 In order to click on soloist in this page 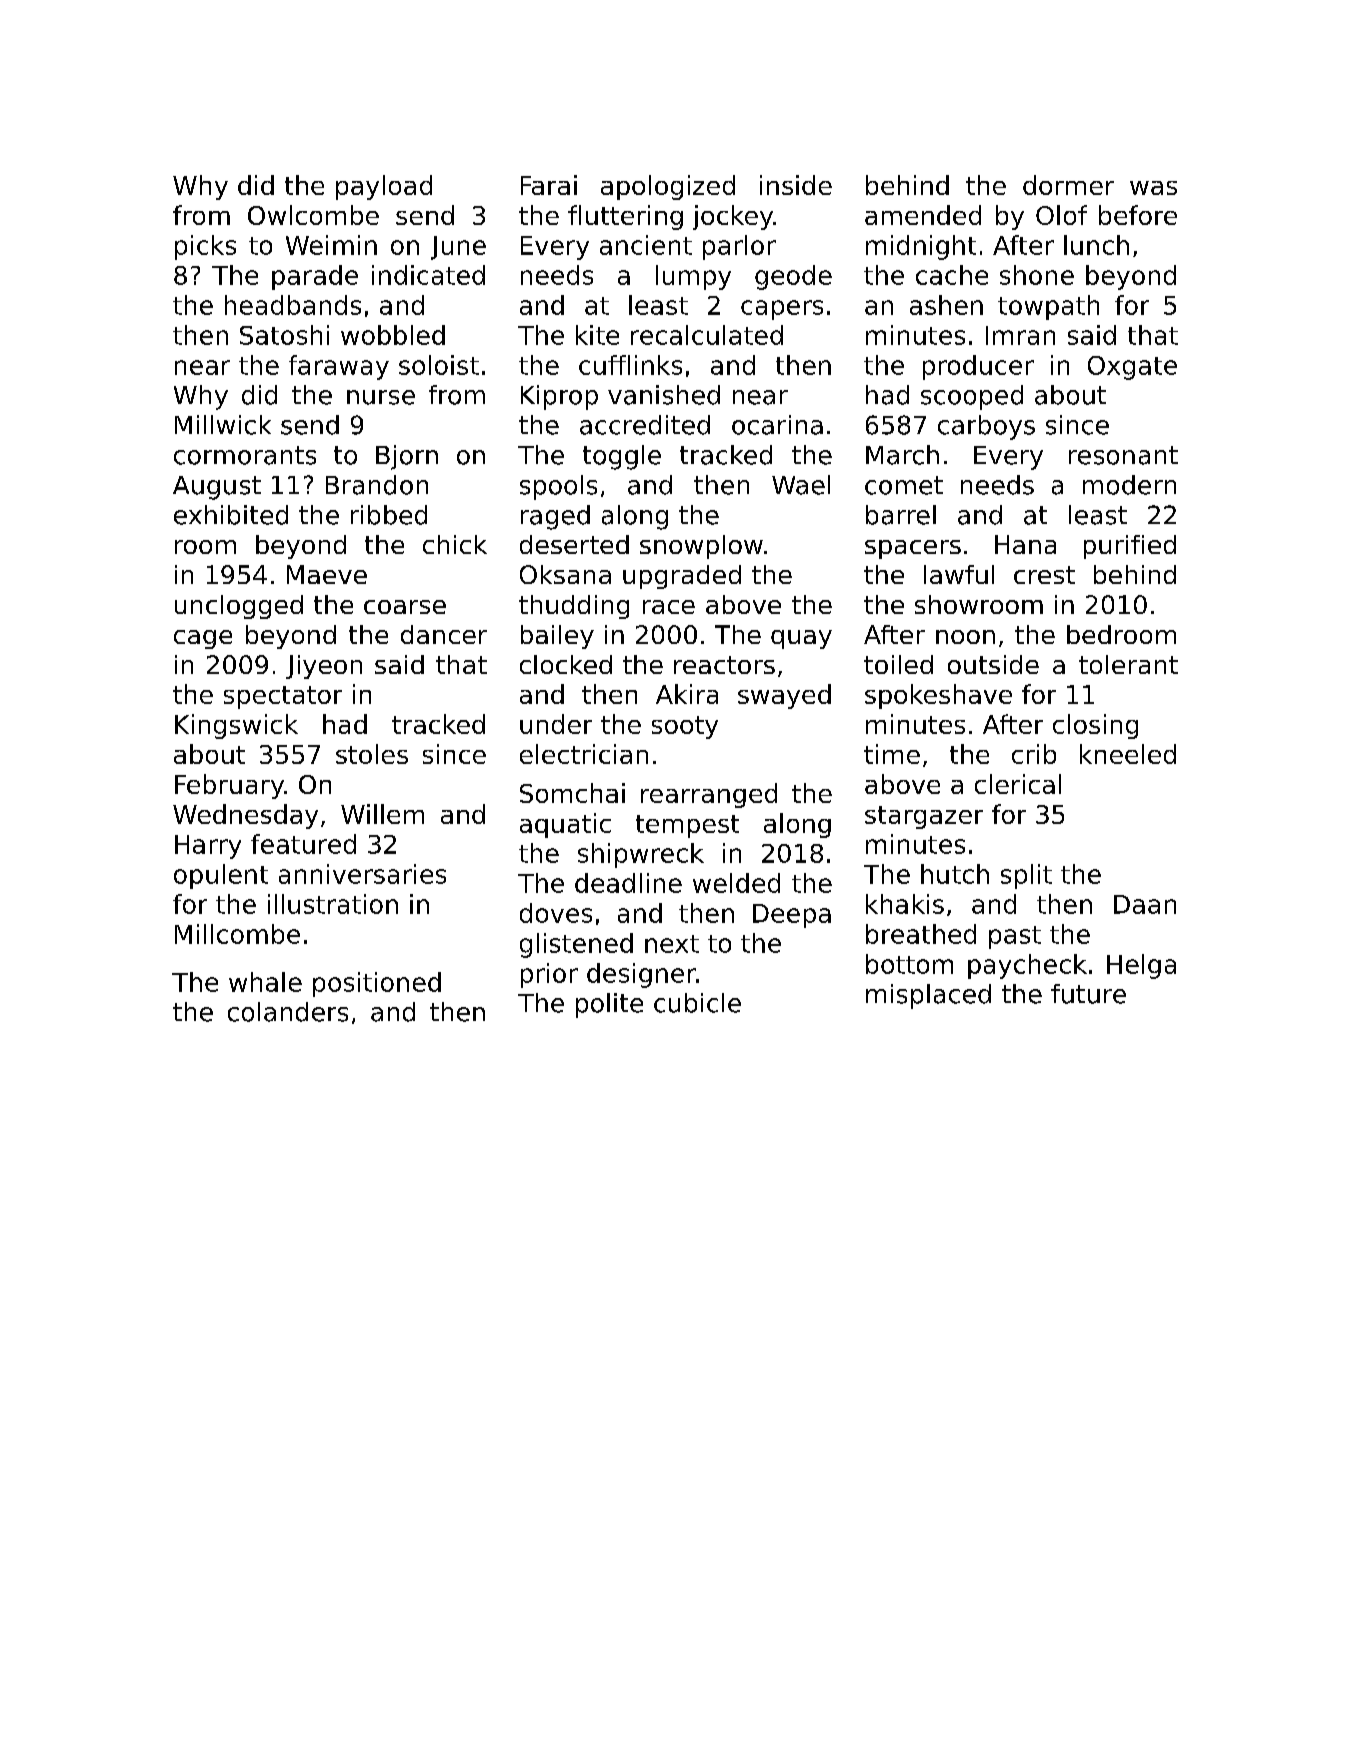, I will do `click(439, 365)`.
